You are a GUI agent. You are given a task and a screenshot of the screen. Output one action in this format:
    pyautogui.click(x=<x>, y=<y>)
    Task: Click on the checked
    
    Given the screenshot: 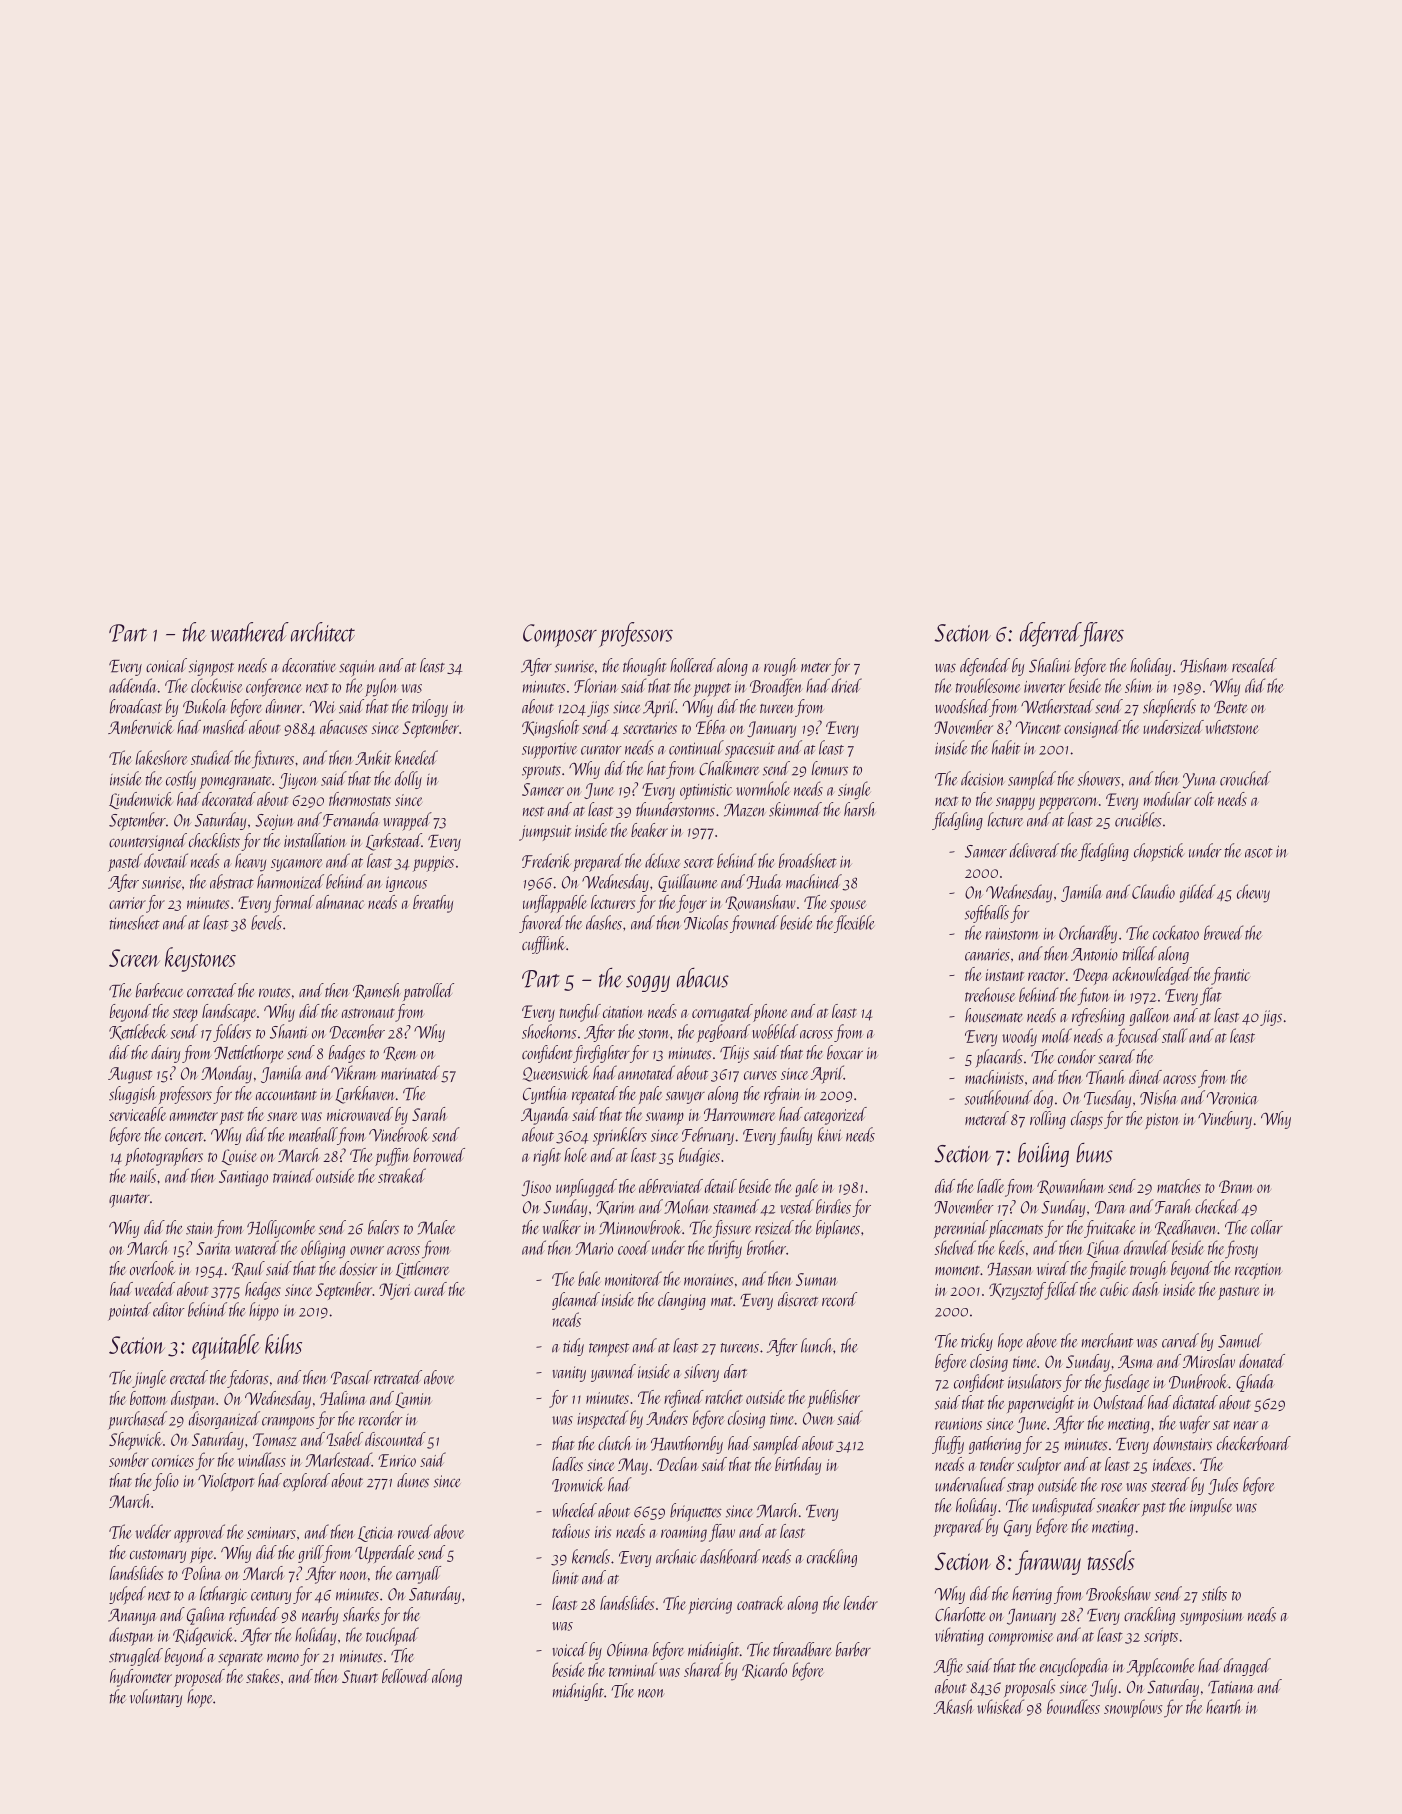 What is the action you would take?
    pyautogui.click(x=1217, y=1206)
